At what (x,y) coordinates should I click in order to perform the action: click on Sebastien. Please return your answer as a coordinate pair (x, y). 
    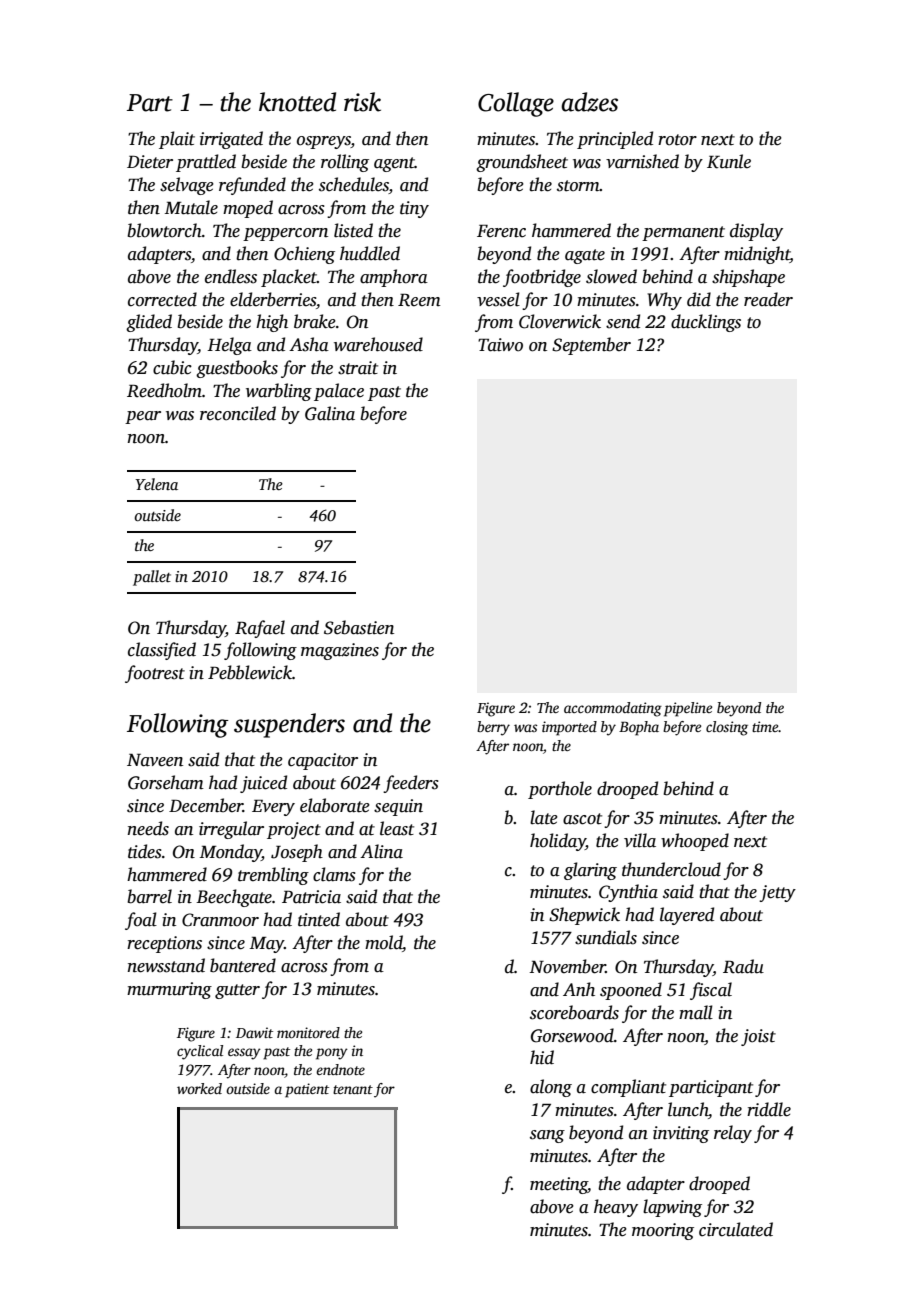
    Looking at the image, I should click on (359, 627).
